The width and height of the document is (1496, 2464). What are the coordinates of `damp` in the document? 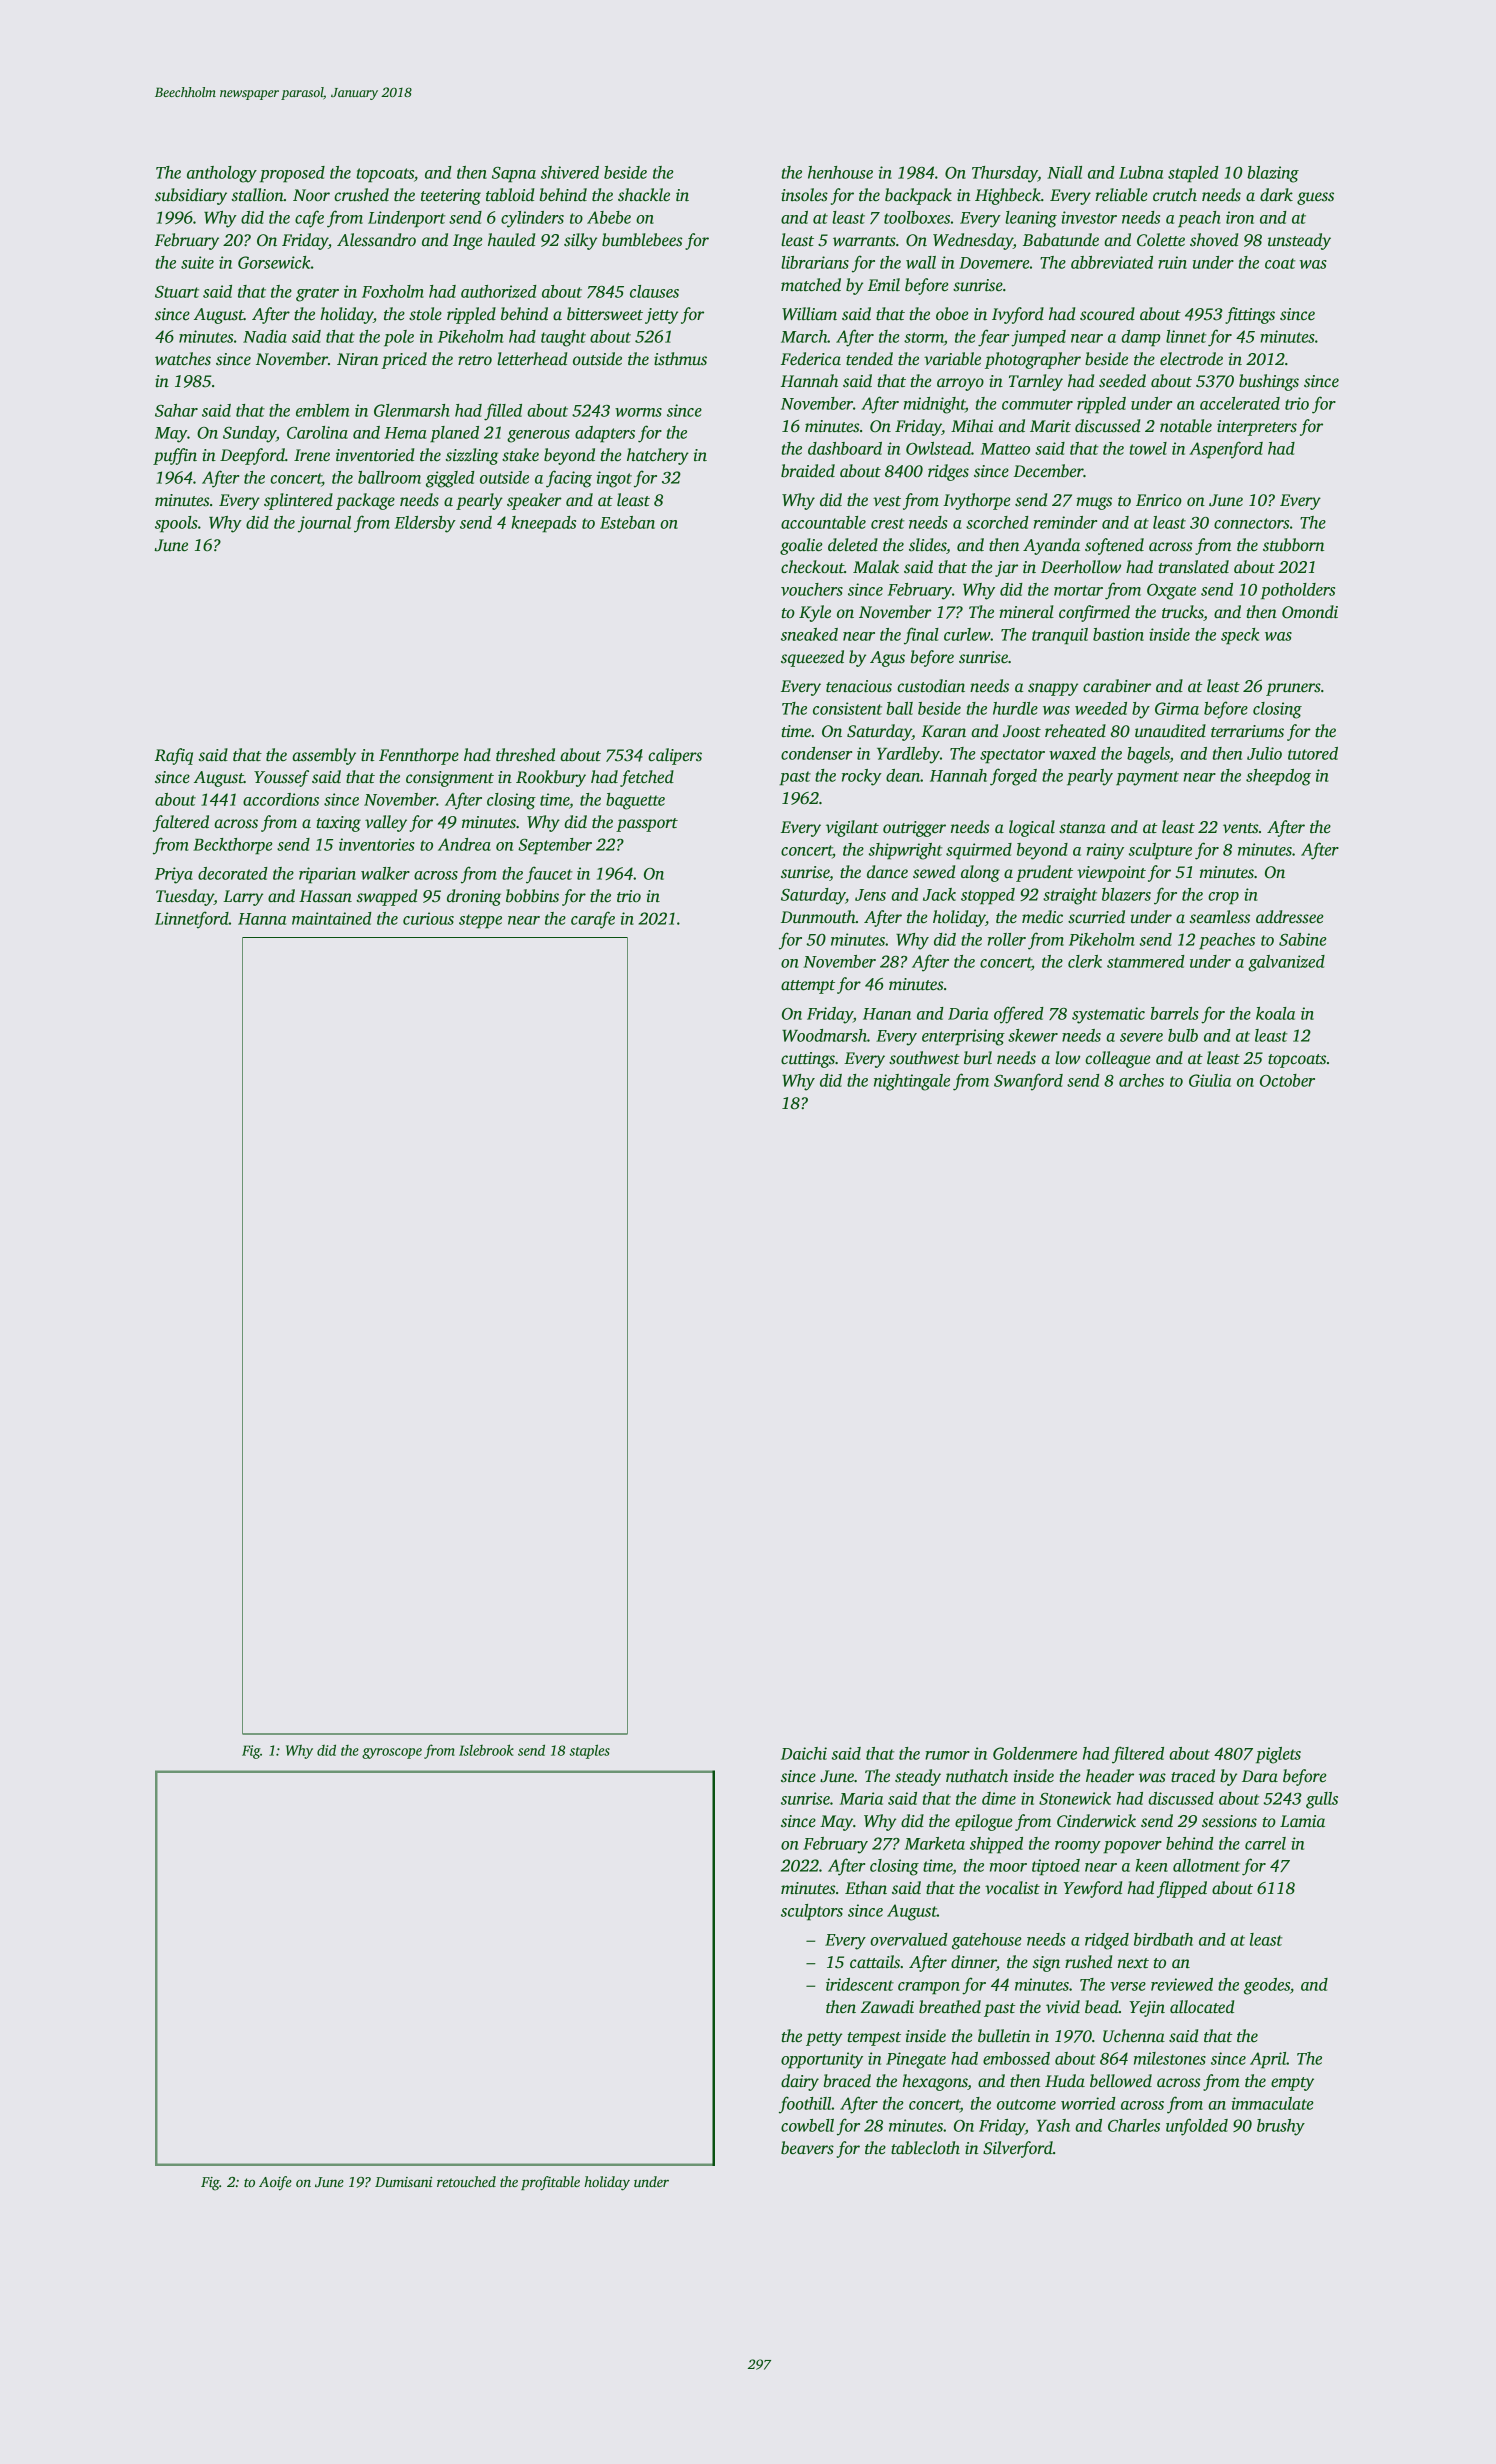 It's located at (1140, 338).
